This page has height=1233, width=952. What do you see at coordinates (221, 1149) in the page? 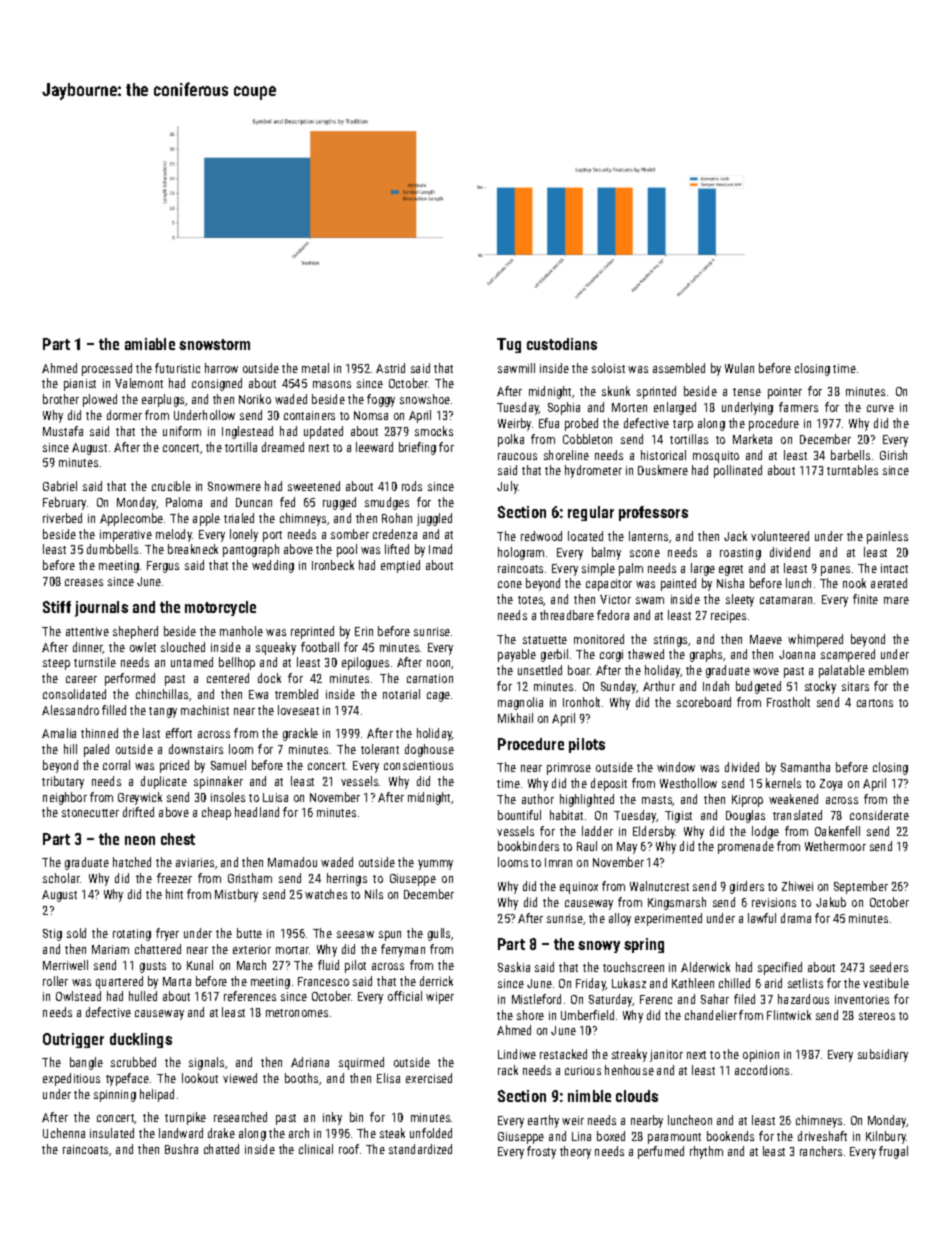
I see `chatted` at bounding box center [221, 1149].
